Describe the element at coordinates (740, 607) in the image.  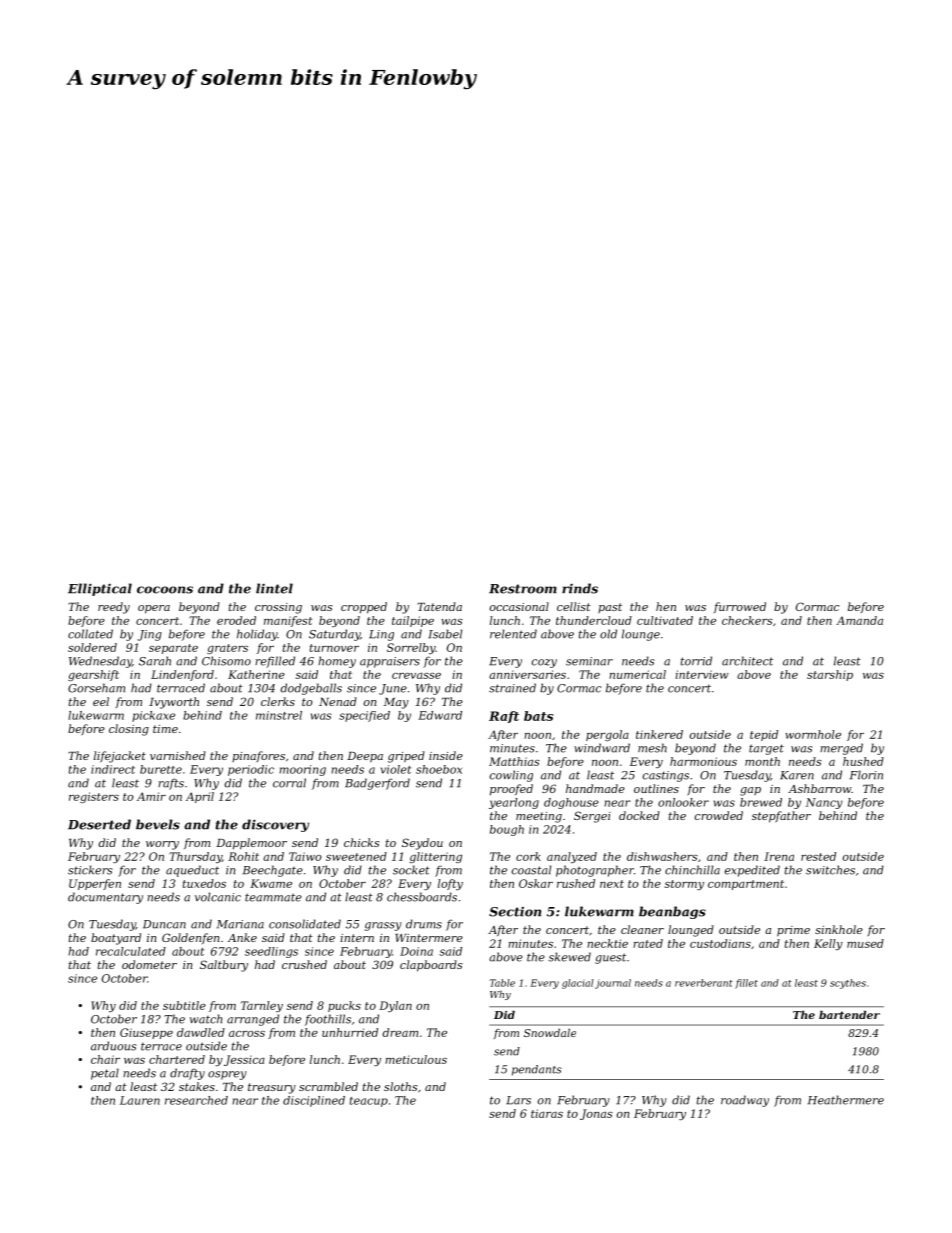
I see `furrowed` at that location.
